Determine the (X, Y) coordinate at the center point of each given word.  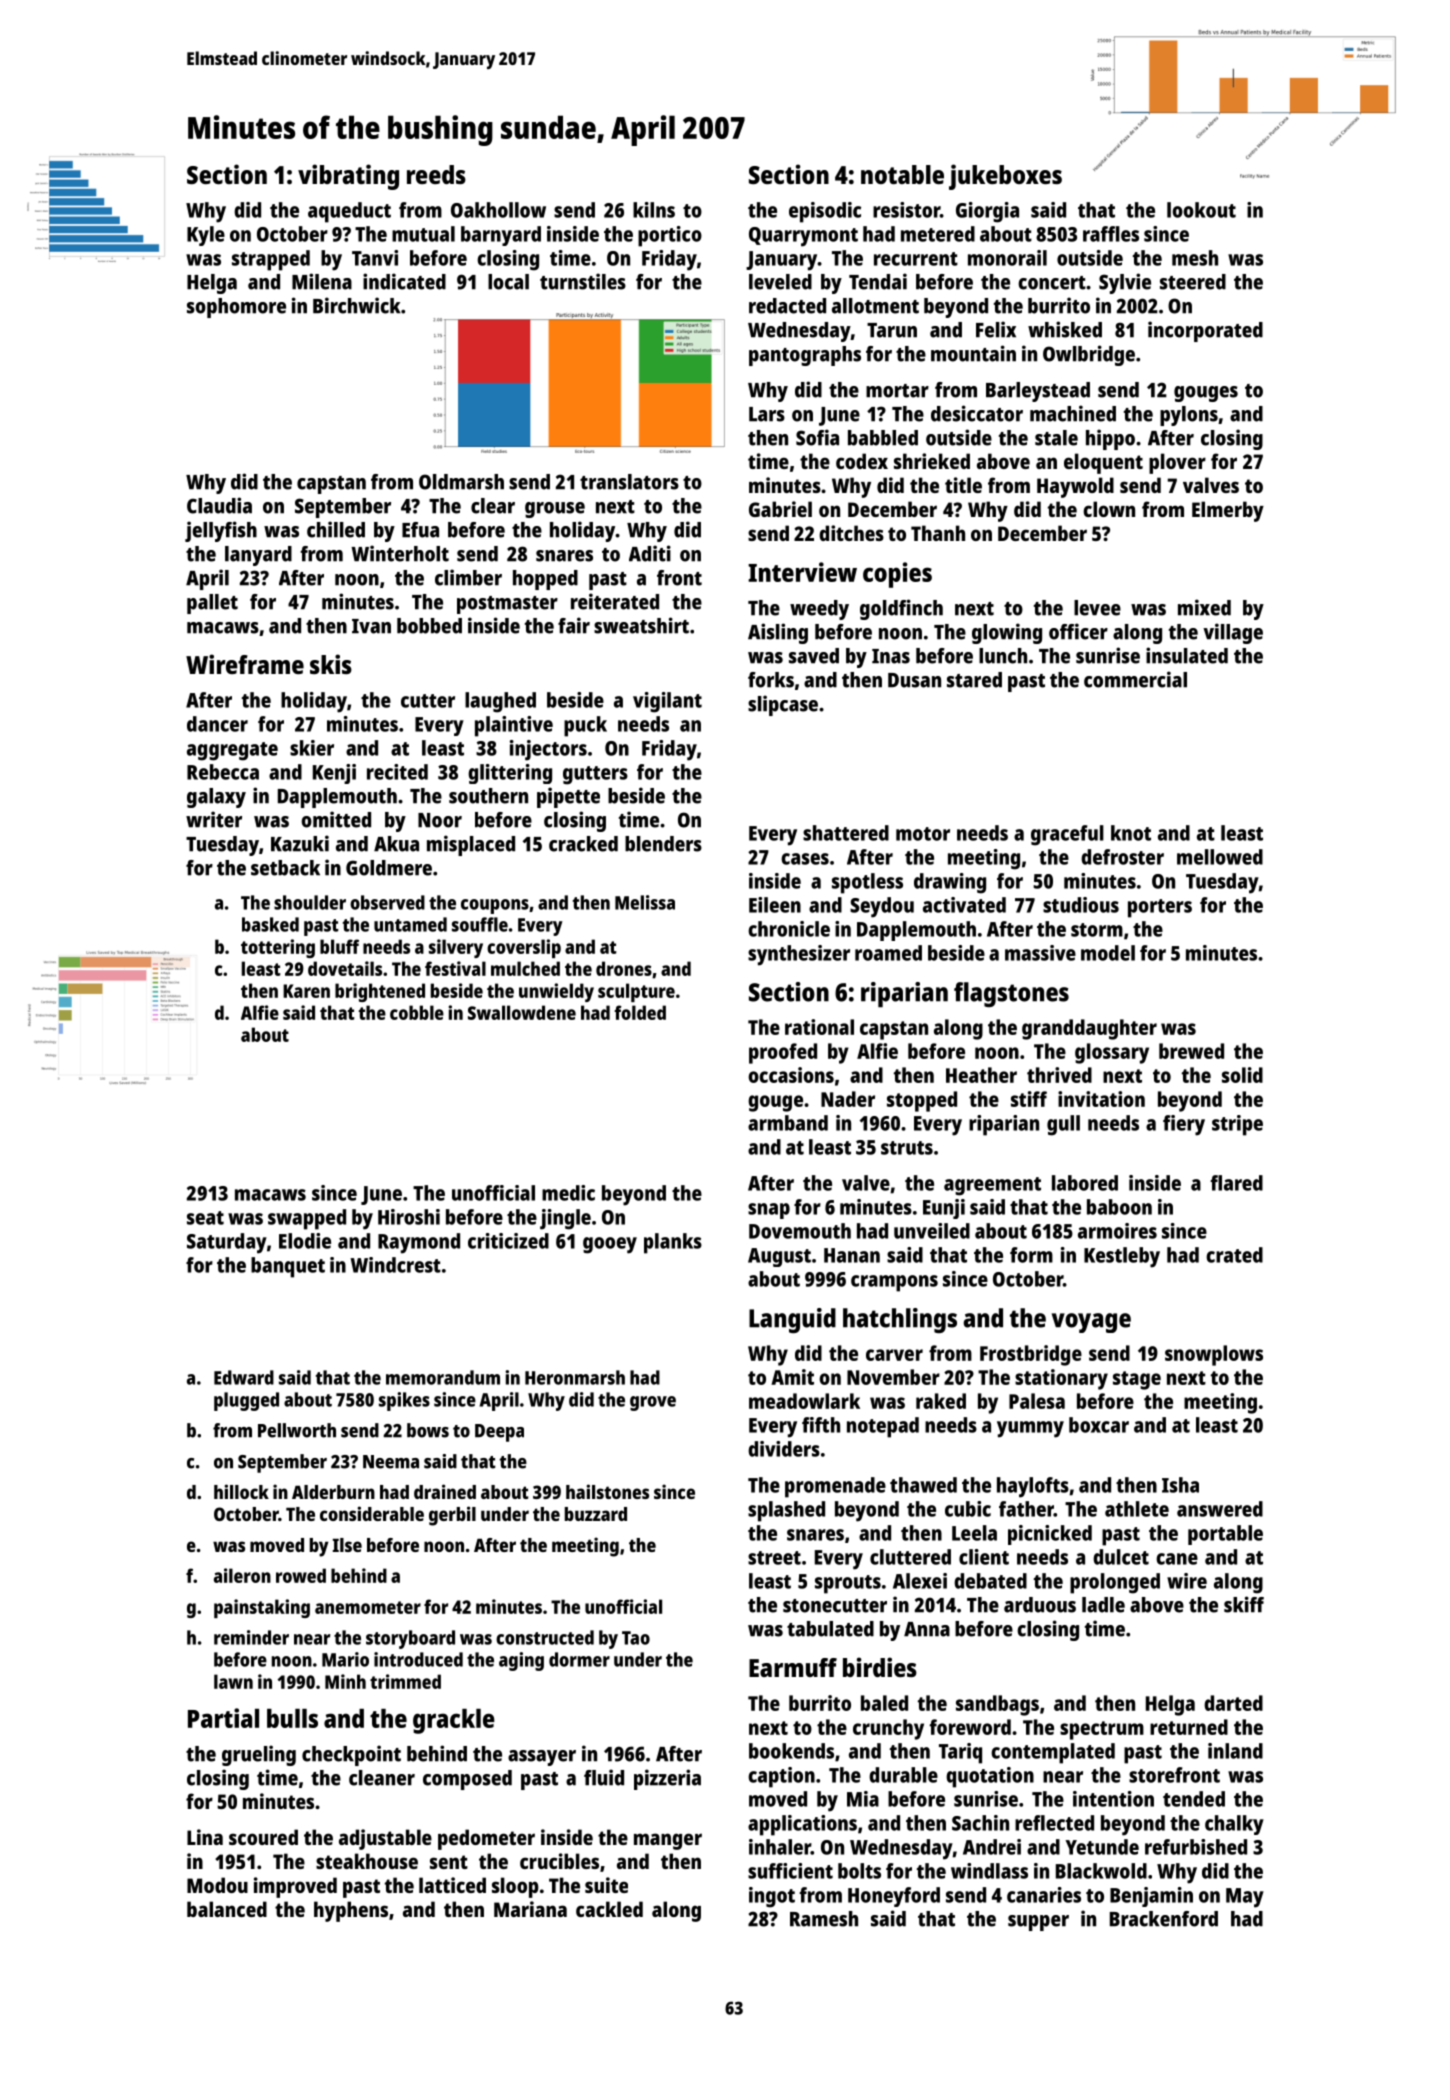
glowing (1007, 633)
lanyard (258, 556)
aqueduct (349, 212)
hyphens (351, 1911)
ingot (772, 1897)
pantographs (805, 356)
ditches (851, 533)
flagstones (1011, 994)
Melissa (645, 902)
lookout (1201, 210)
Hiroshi (409, 1217)
